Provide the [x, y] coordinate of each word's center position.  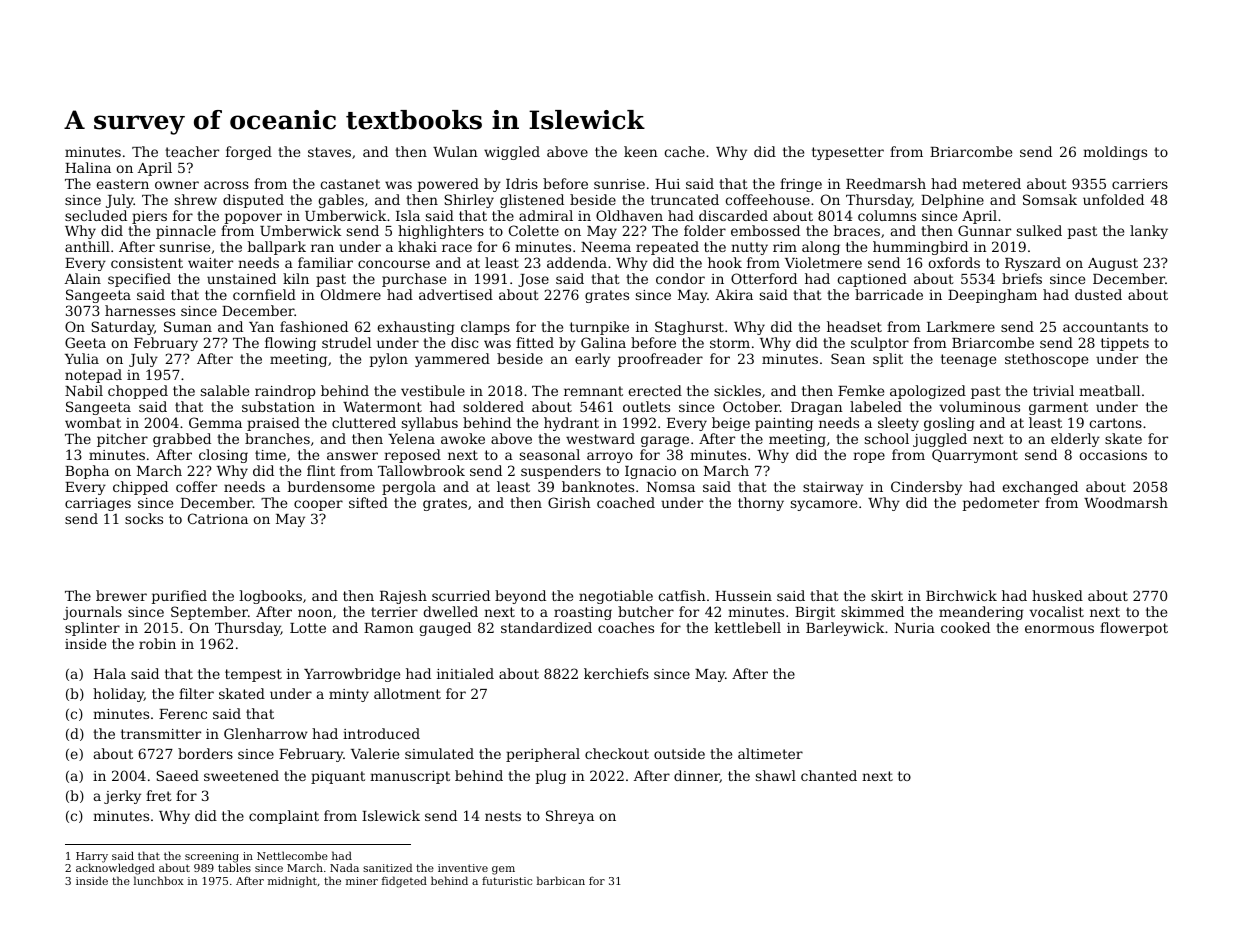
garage [665, 441]
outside [679, 753]
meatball [1109, 390]
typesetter [848, 153]
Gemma [215, 422]
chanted [829, 775]
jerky [122, 797]
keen [641, 151]
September [209, 613]
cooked [965, 627]
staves [329, 152]
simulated [439, 753]
